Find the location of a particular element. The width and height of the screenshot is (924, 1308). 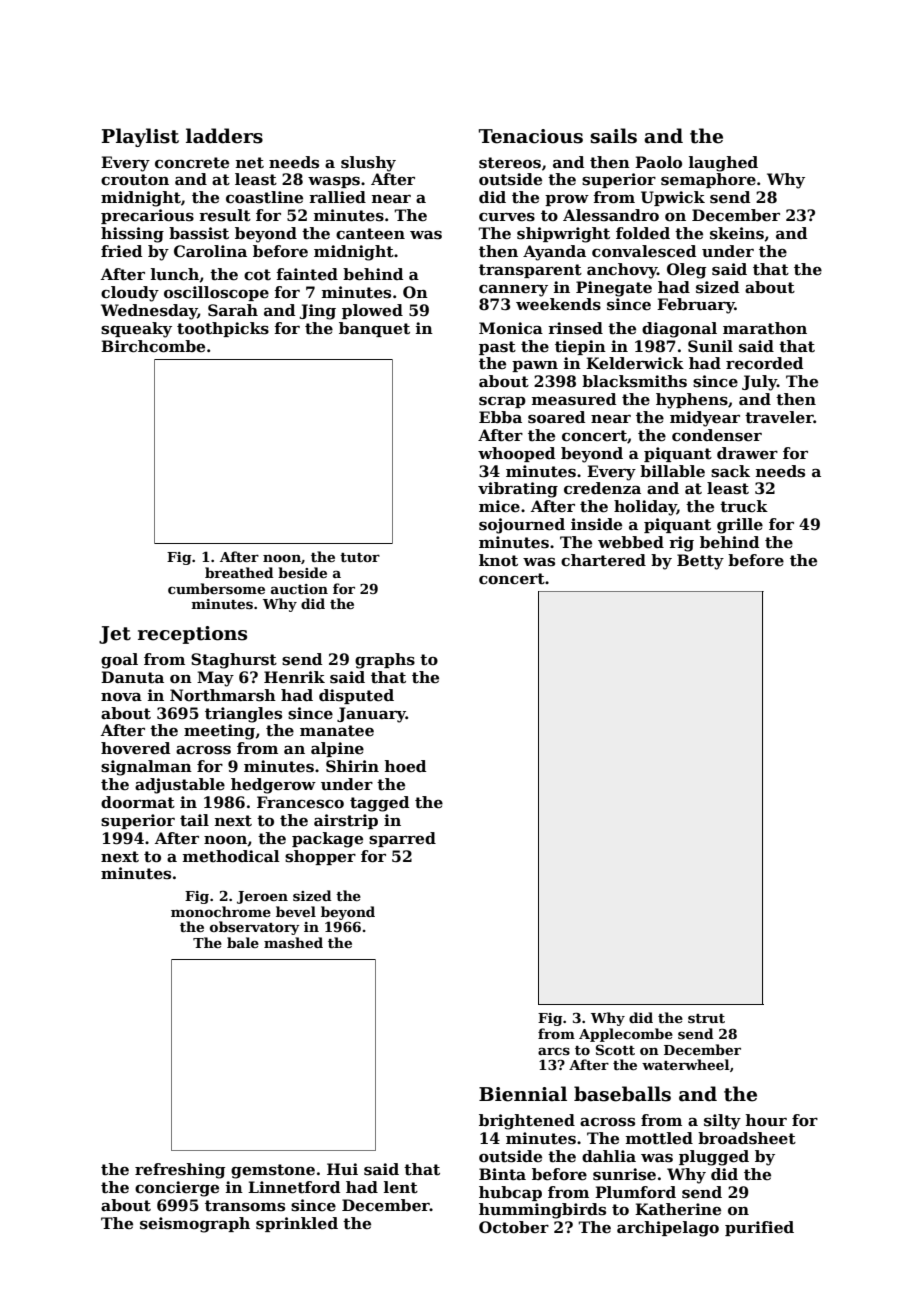

hedgerow is located at coordinates (273, 786).
